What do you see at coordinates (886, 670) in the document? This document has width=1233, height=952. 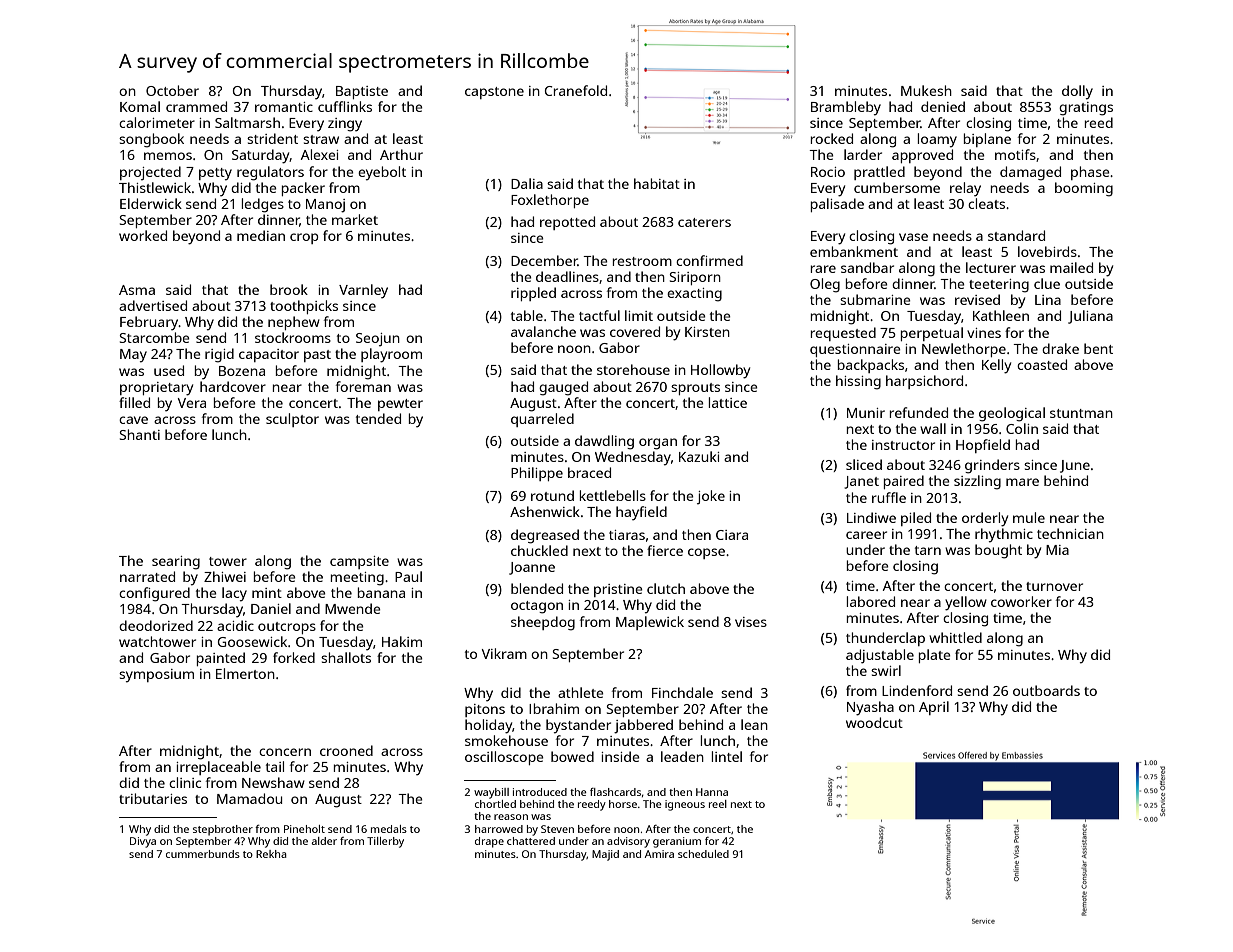 I see `swirl` at bounding box center [886, 670].
